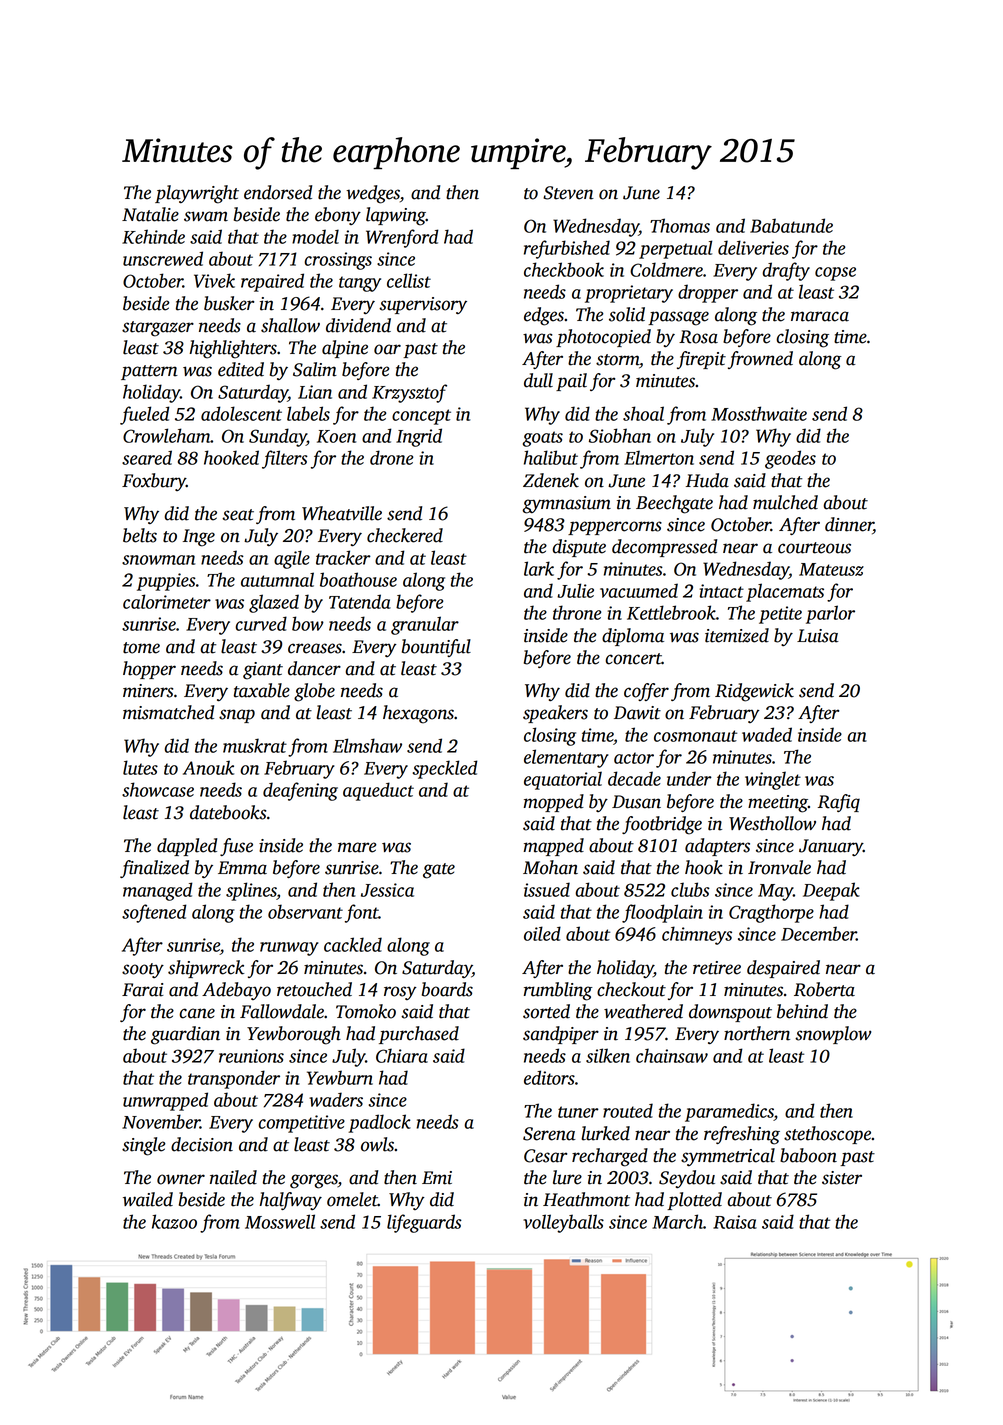 The width and height of the image is (1003, 1425). Describe the element at coordinates (174, 1221) in the image. I see `kazoo` at that location.
